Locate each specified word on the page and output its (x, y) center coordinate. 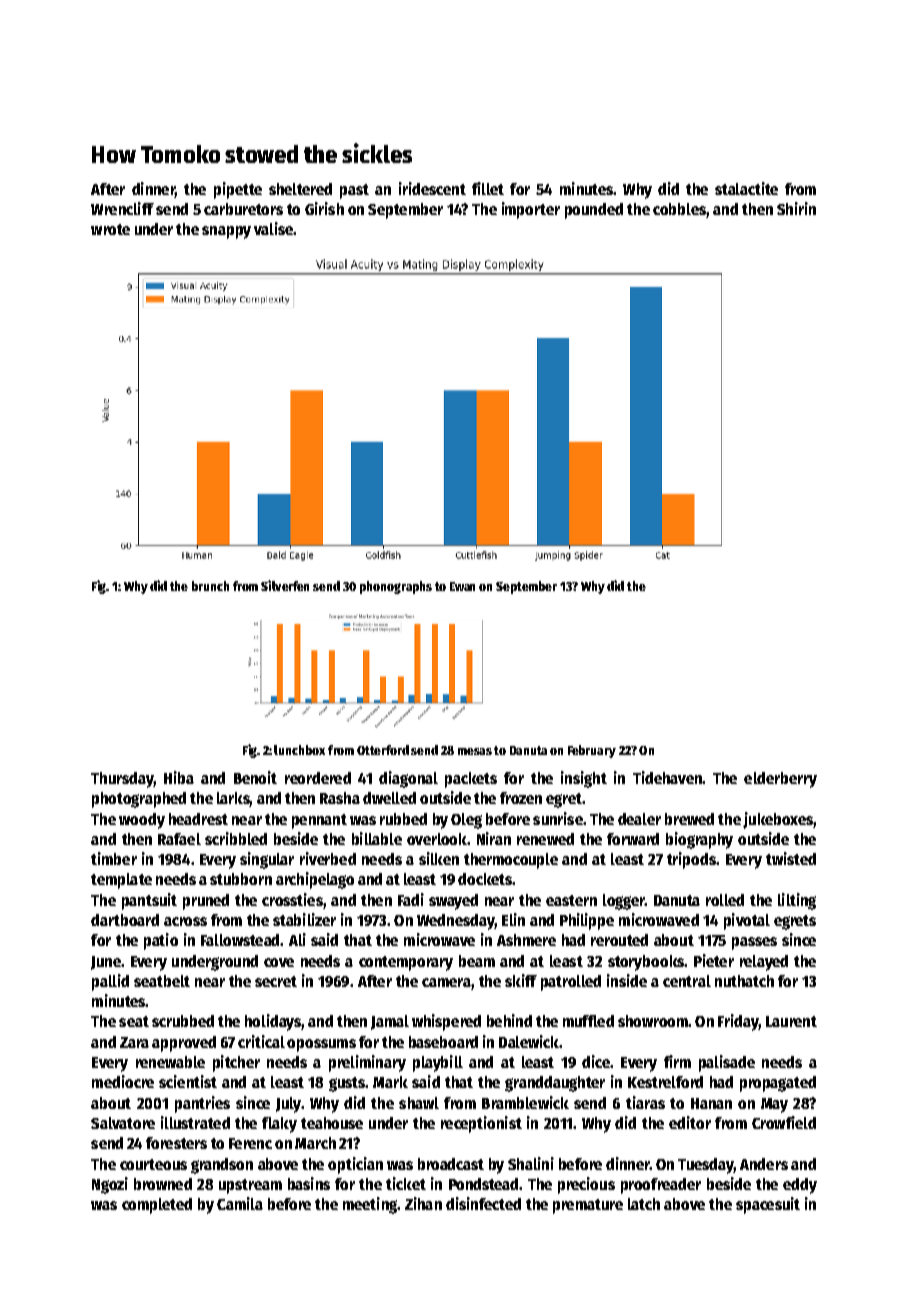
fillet (488, 188)
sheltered (300, 189)
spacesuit (768, 1205)
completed (157, 1206)
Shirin (796, 208)
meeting (370, 1205)
